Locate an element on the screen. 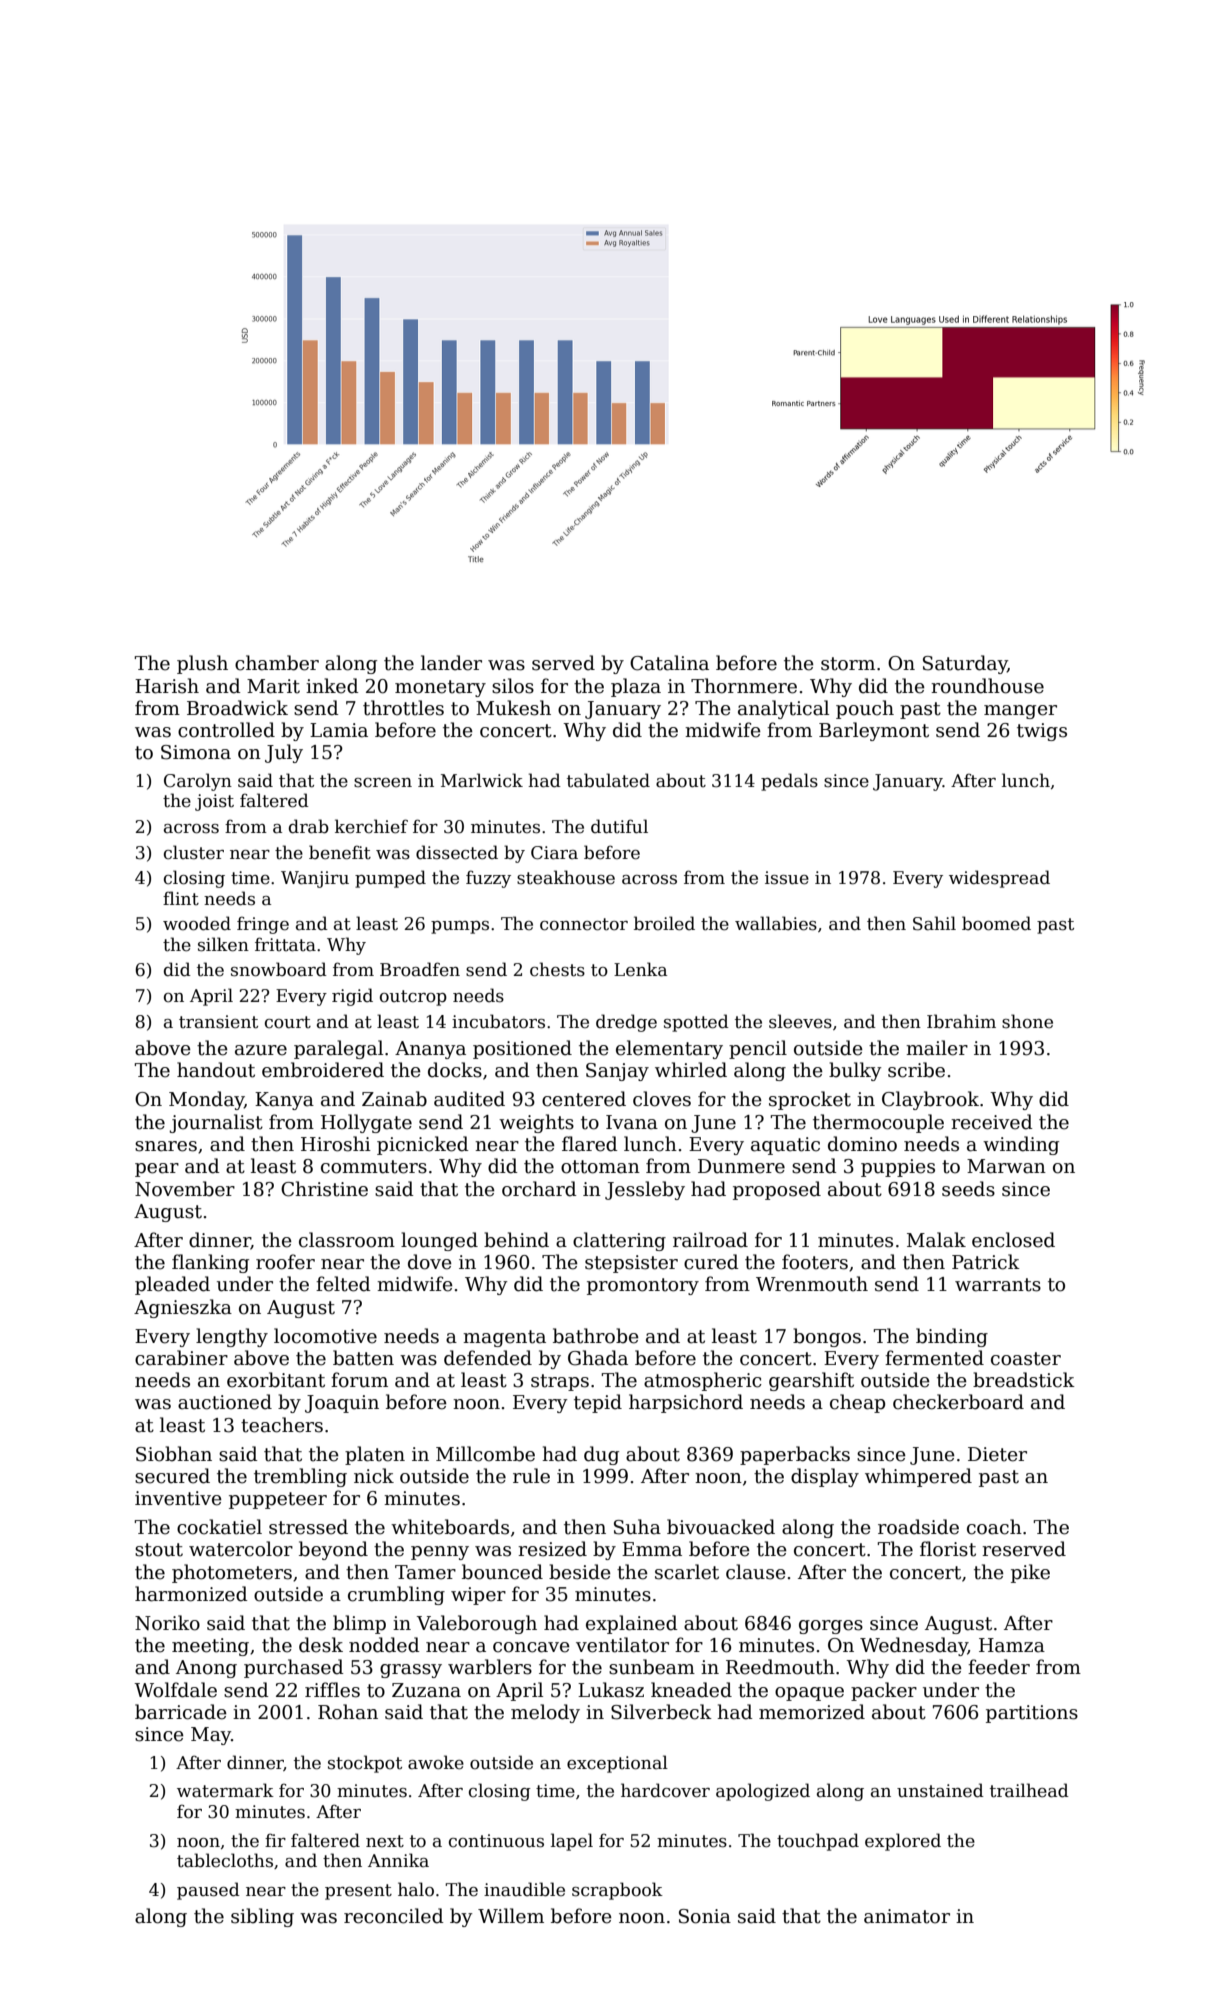 This screenshot has height=2003, width=1216. reconciled is located at coordinates (394, 1916).
